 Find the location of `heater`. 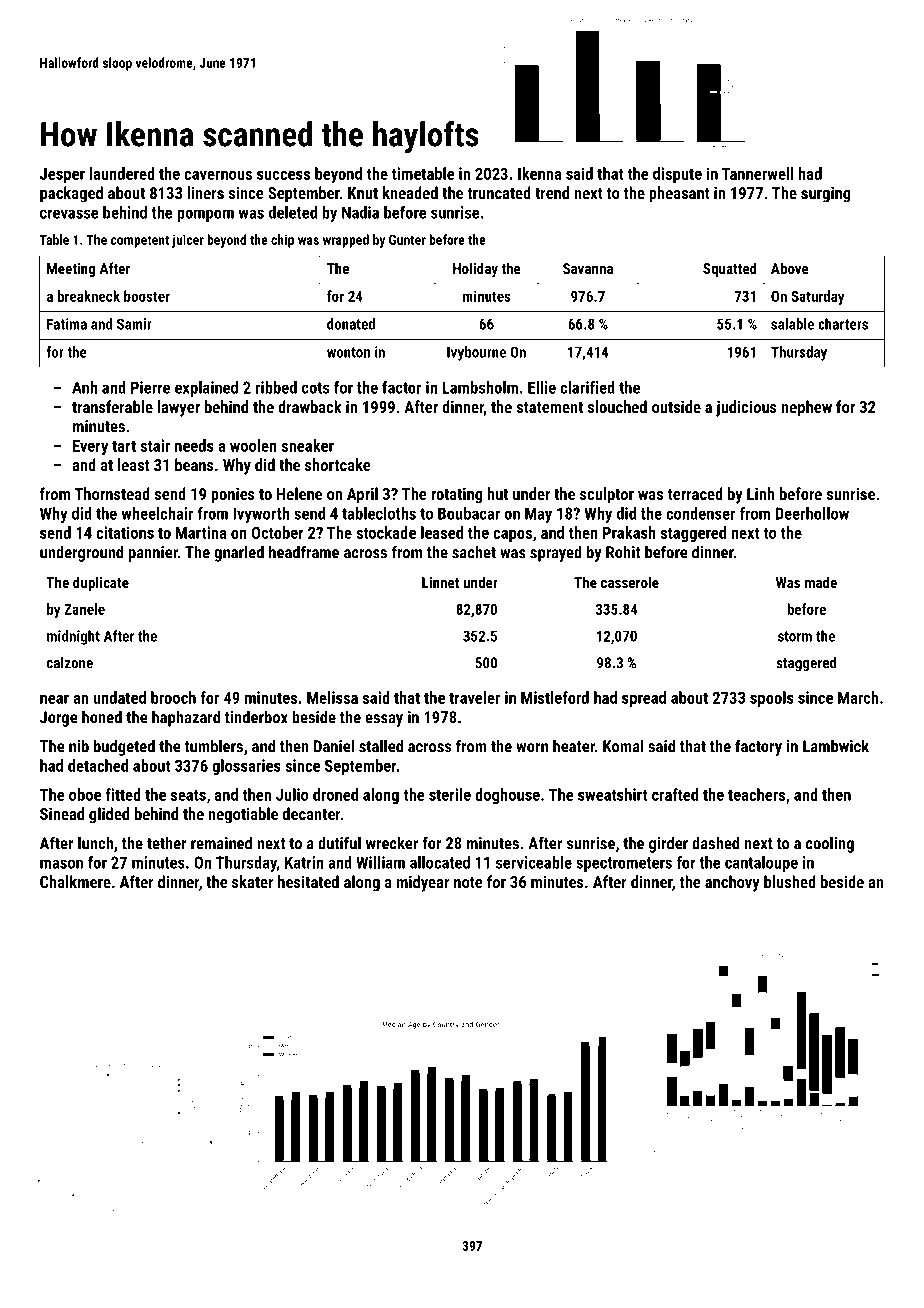

heater is located at coordinates (574, 746).
